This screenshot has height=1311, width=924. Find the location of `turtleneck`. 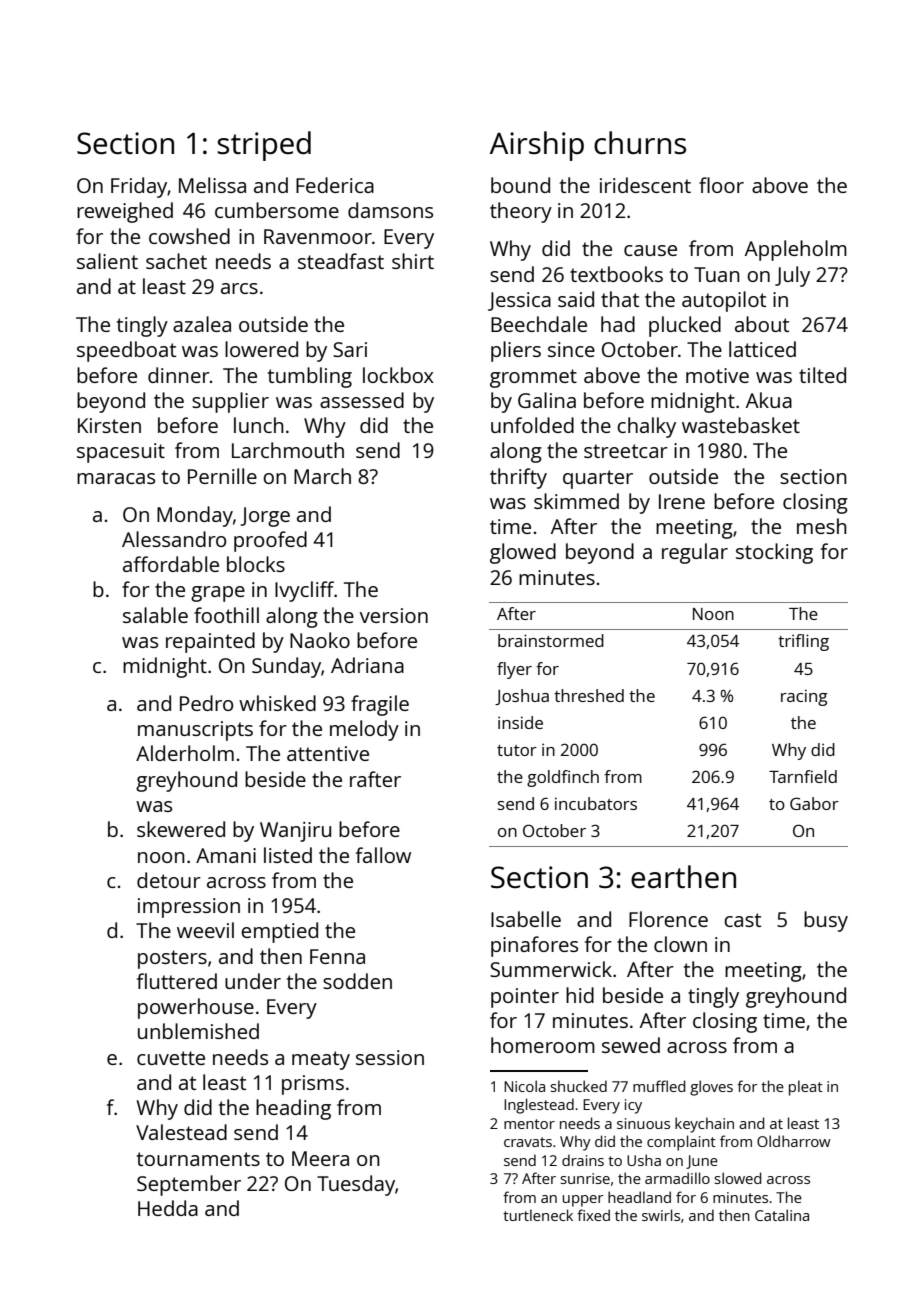

turtleneck is located at coordinates (538, 1215).
